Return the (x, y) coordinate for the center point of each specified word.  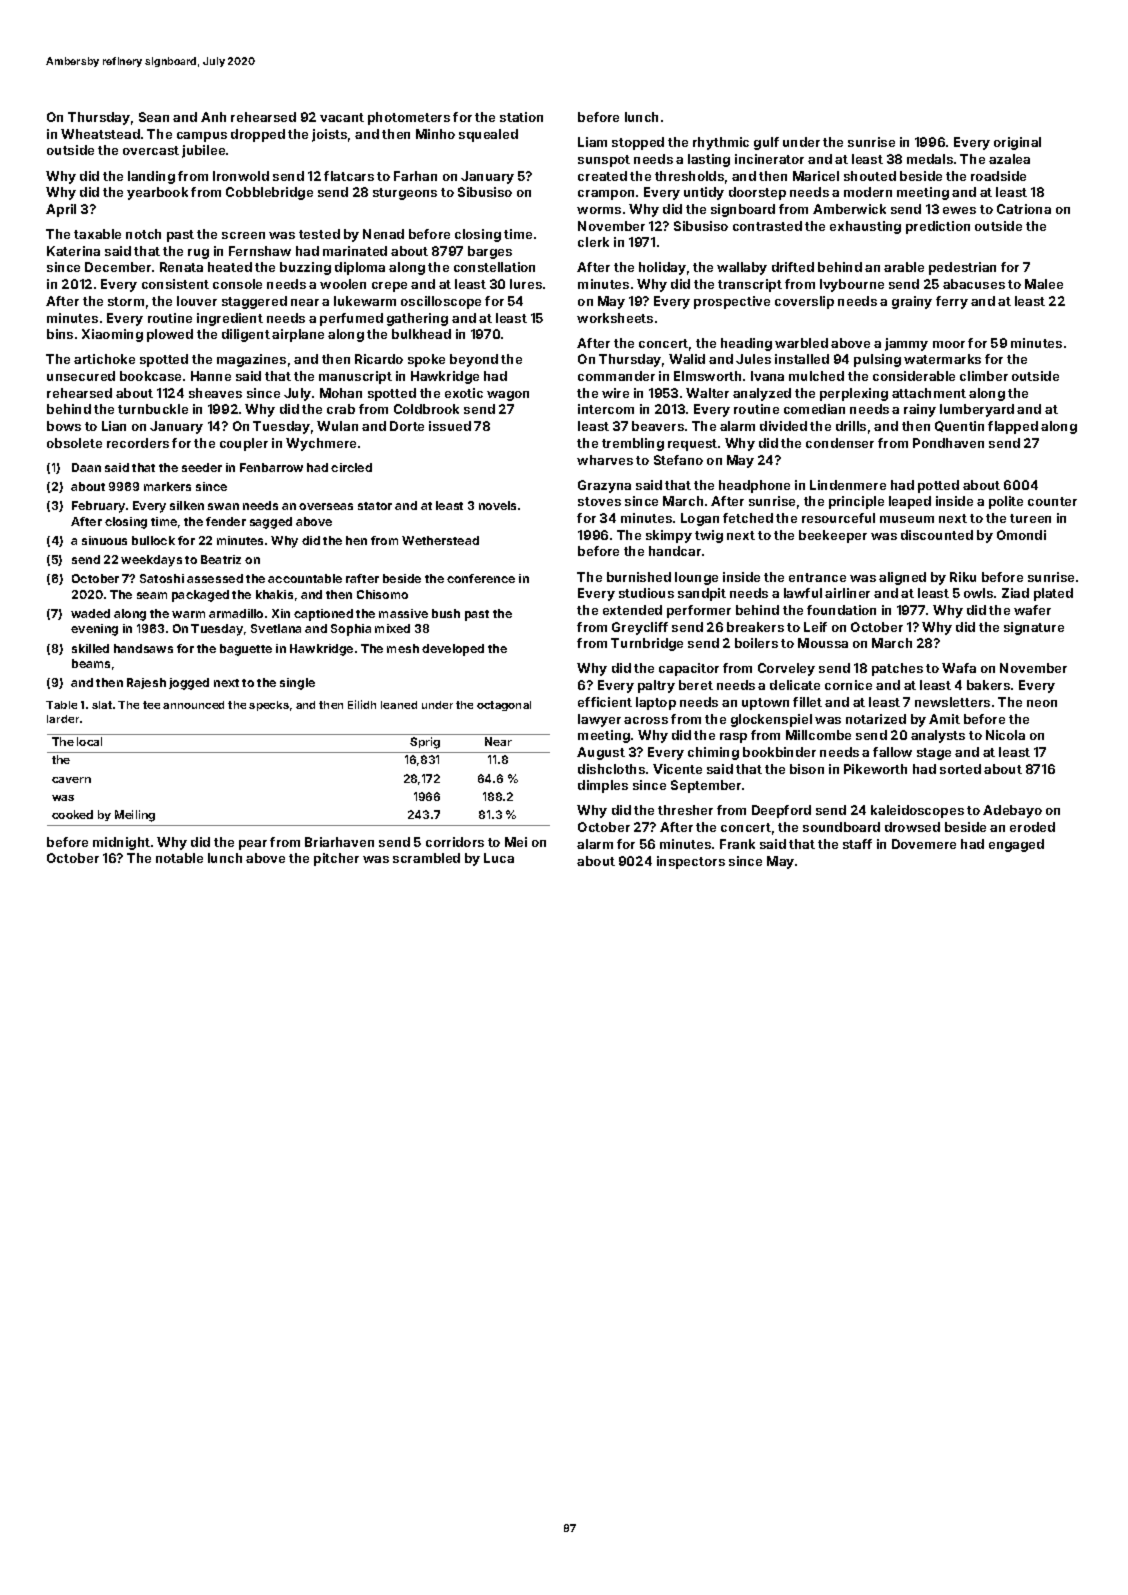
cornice (848, 685)
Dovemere (924, 844)
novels (497, 505)
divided (783, 426)
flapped (1013, 427)
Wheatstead (100, 134)
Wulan (337, 426)
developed (453, 650)
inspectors (691, 862)
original (1017, 143)
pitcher (336, 859)
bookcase (150, 376)
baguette (246, 650)
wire (615, 393)
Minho (435, 134)
